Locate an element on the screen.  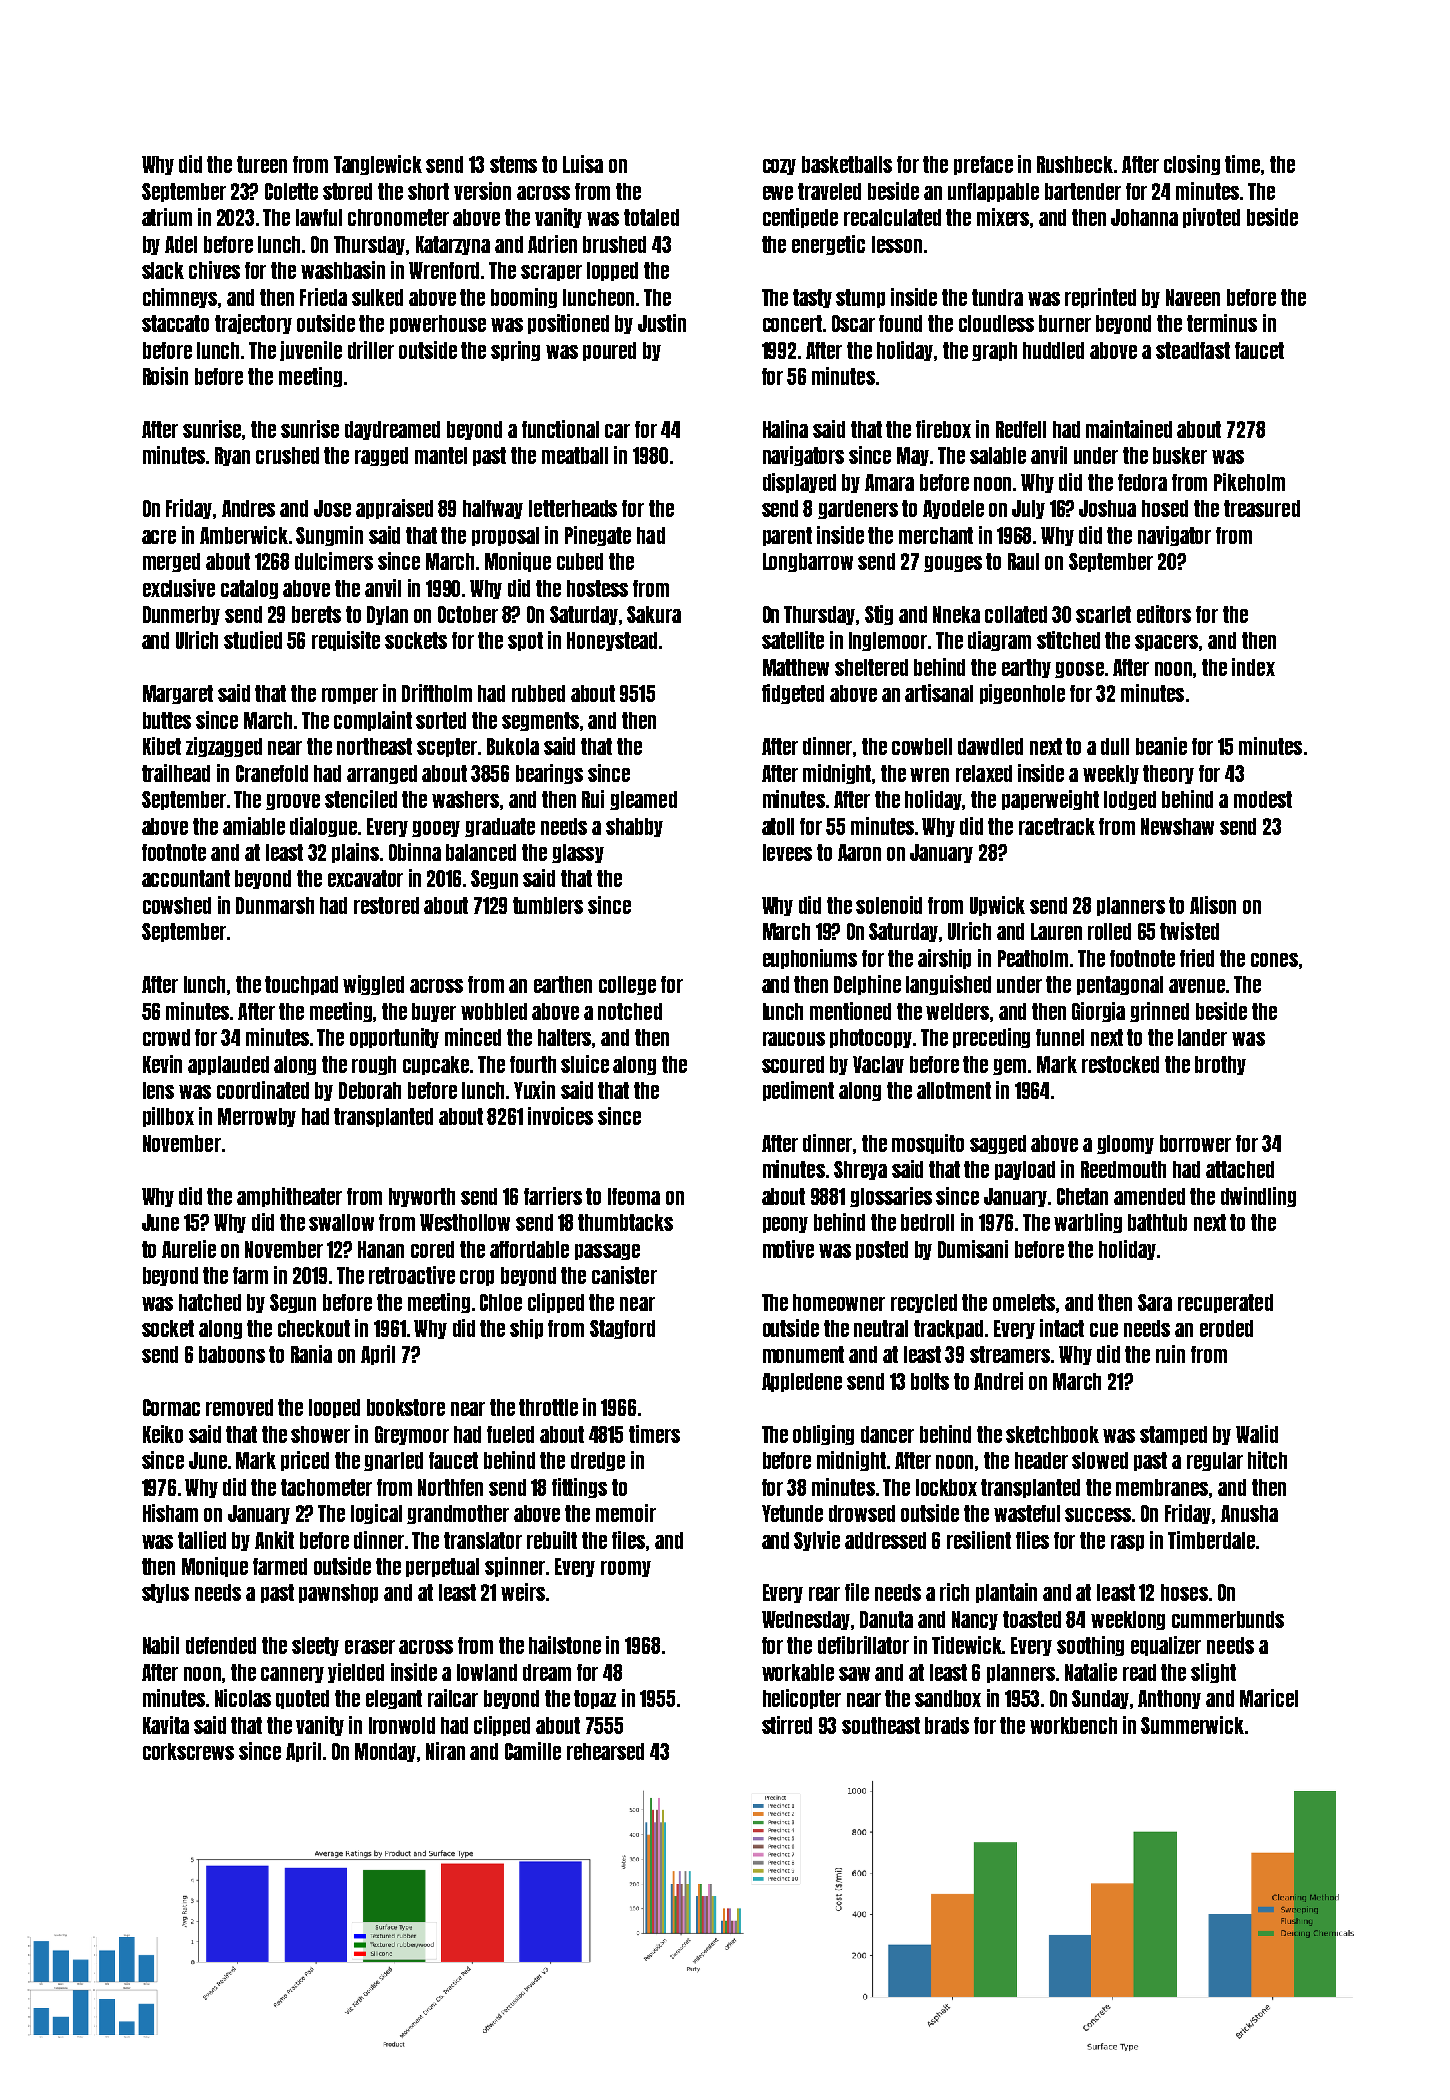
Dunmarsh is located at coordinates (275, 905).
